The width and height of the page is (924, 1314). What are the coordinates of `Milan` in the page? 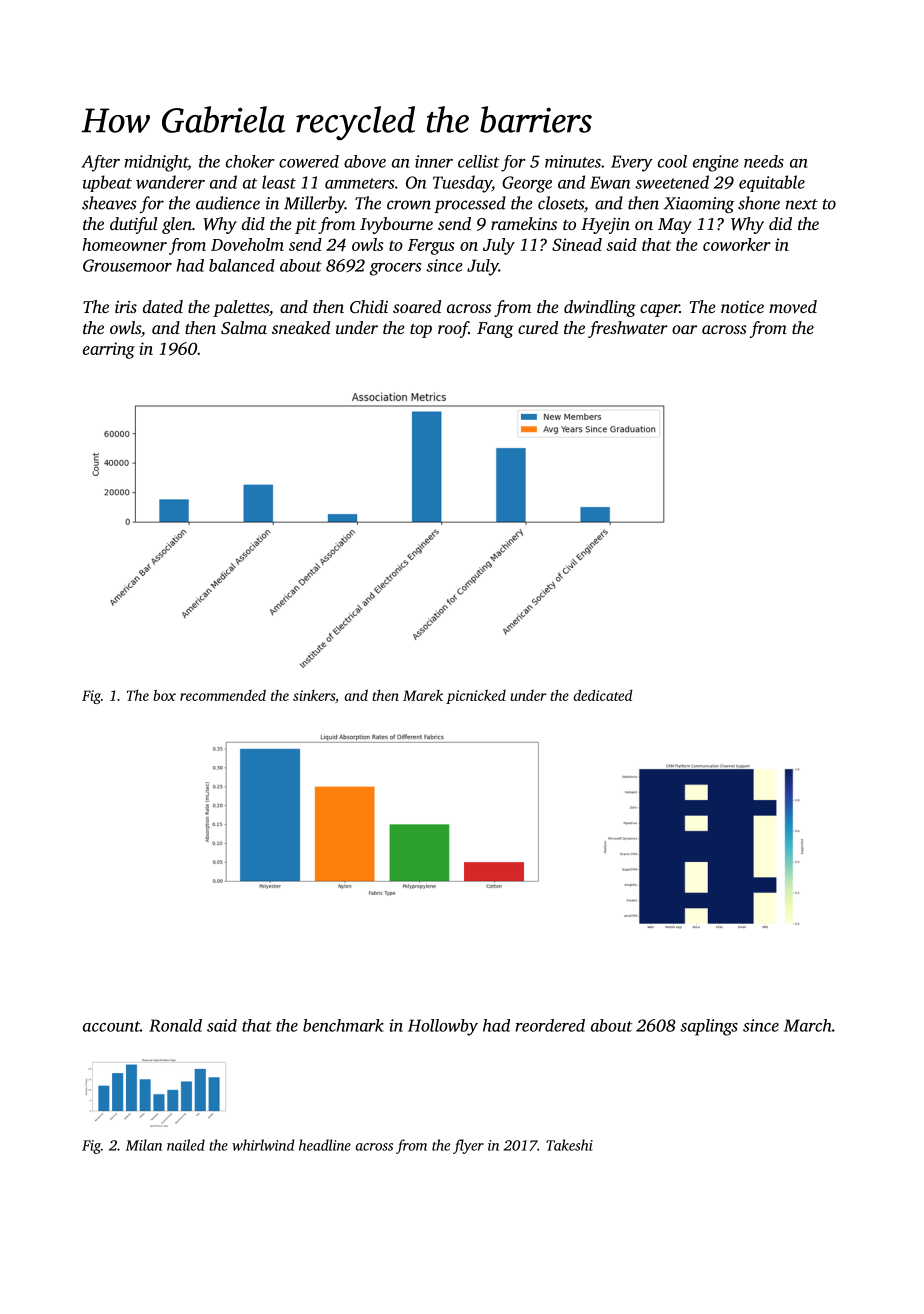 It's located at (144, 1145).
